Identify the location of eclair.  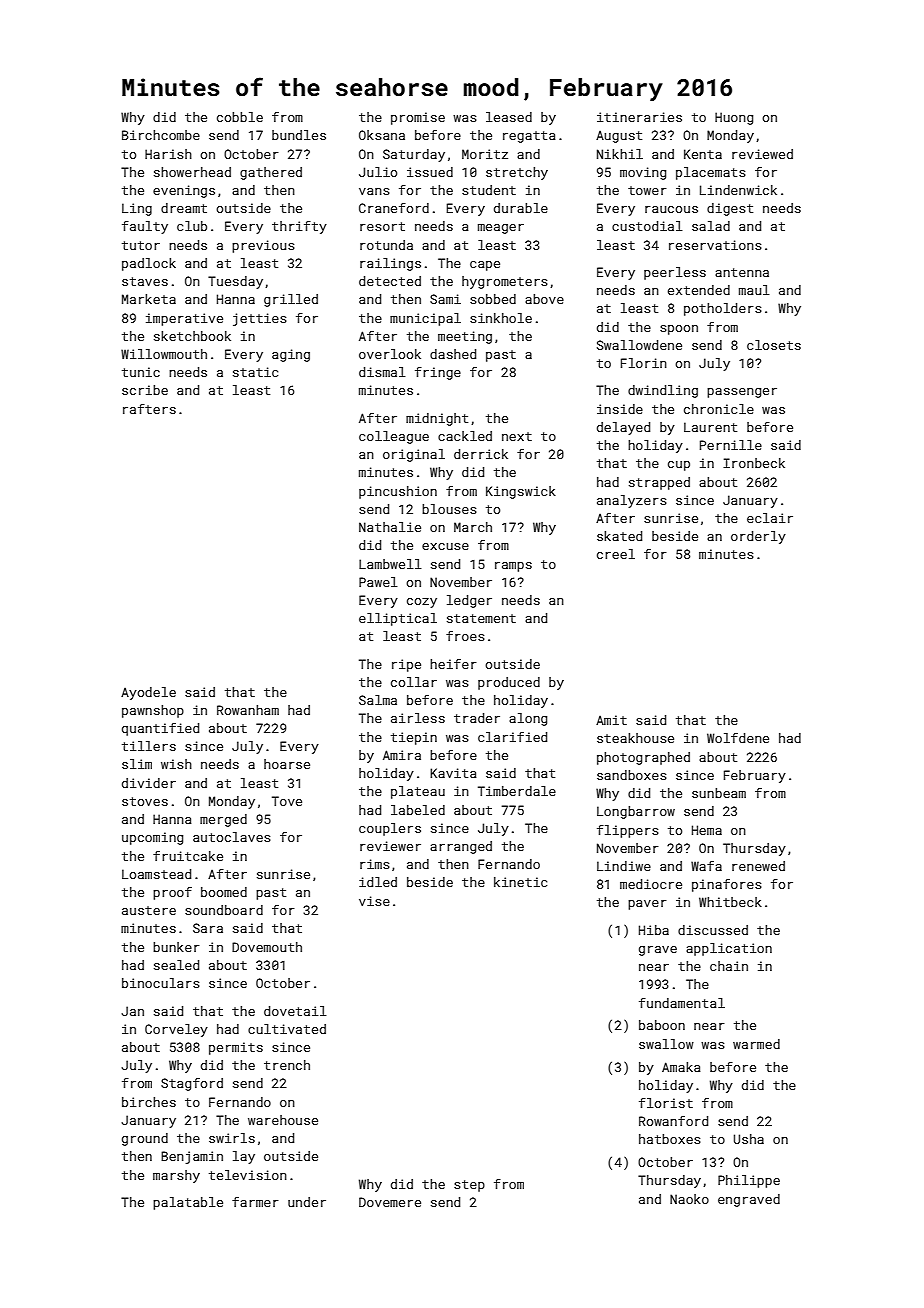
(770, 518).
